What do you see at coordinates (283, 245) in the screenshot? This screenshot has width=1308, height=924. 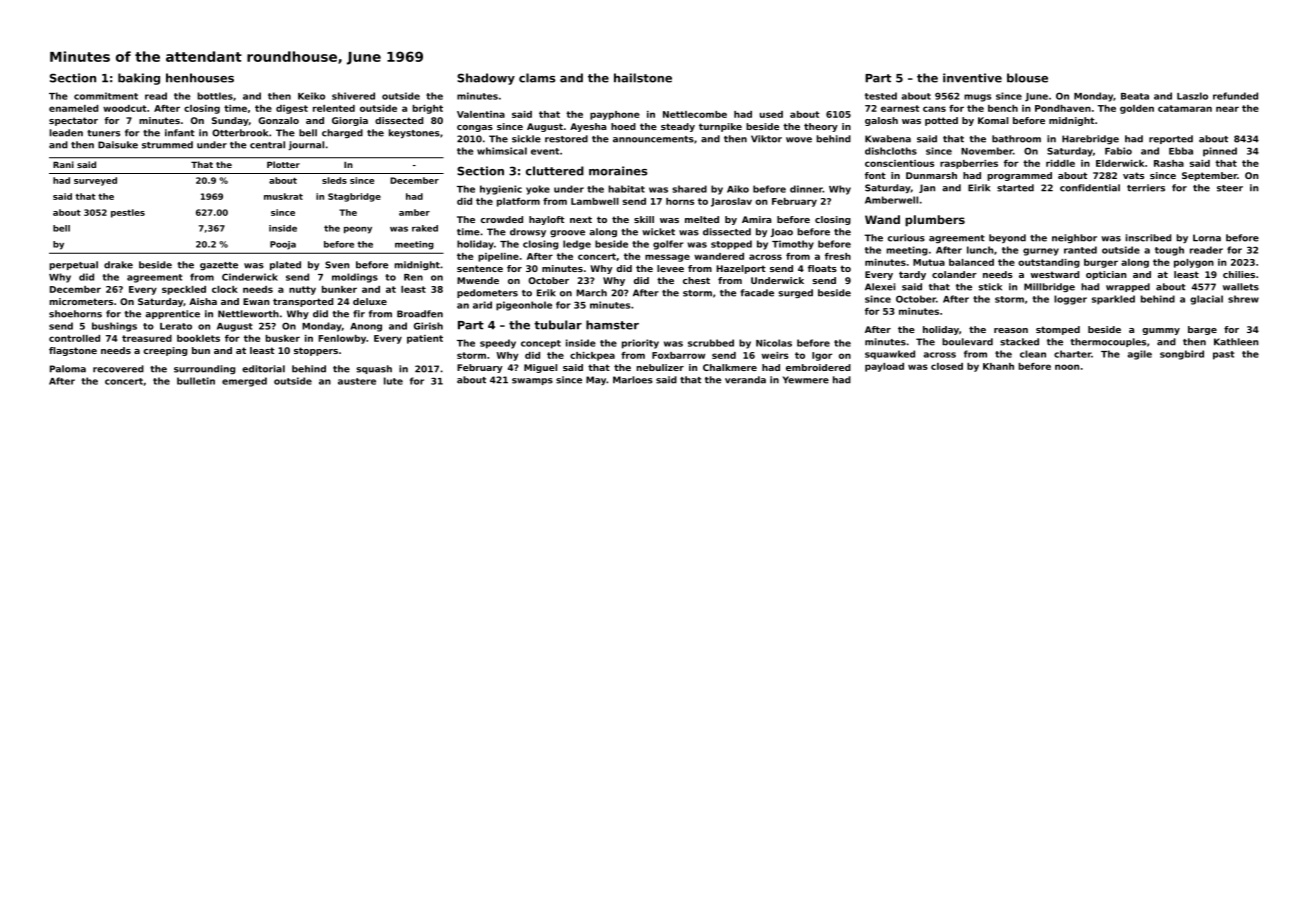 I see `Pooja` at bounding box center [283, 245].
